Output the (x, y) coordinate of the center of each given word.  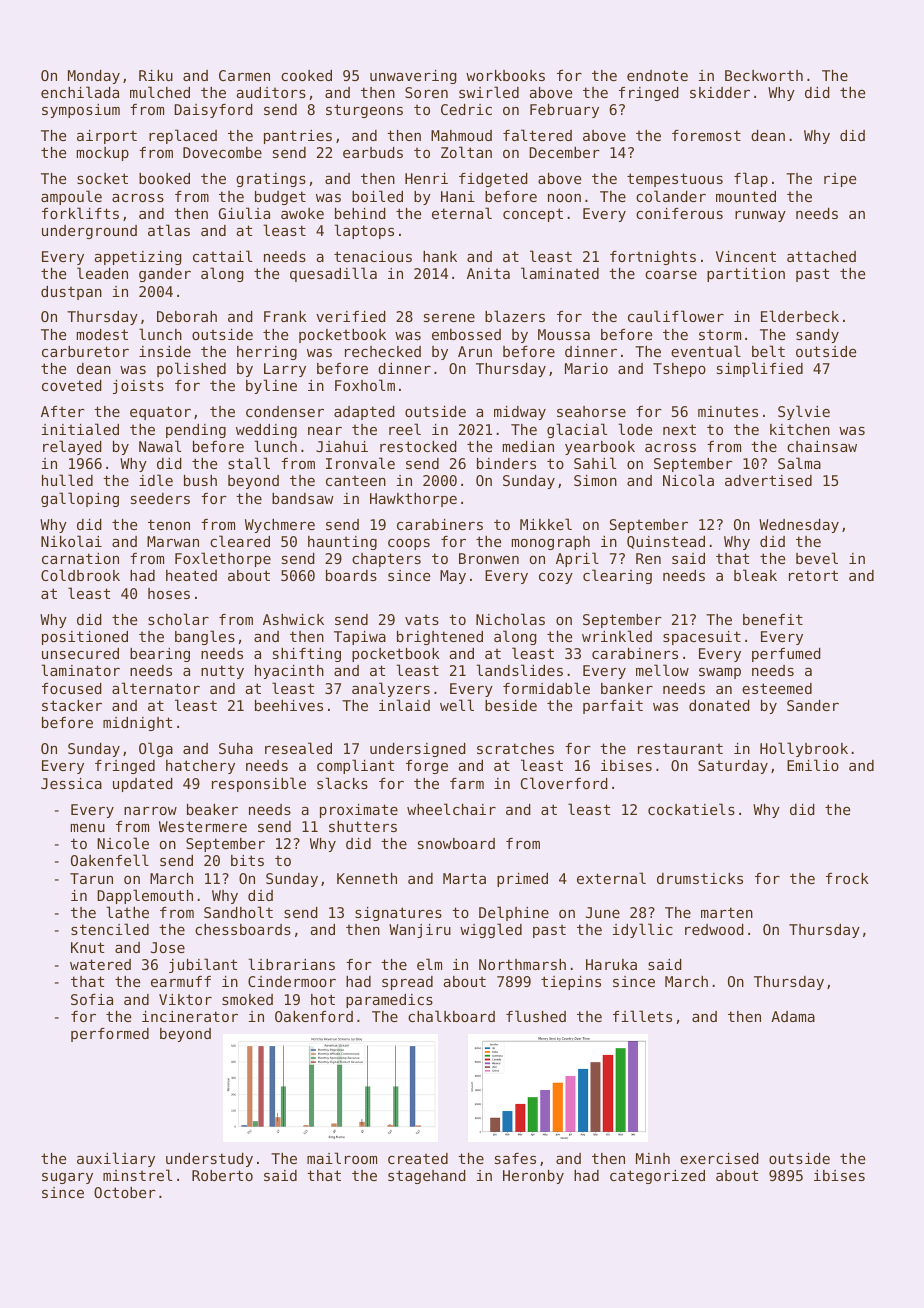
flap (751, 179)
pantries (298, 137)
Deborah (187, 316)
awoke (302, 213)
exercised (719, 1158)
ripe (840, 180)
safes (515, 1158)
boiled (377, 196)
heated (191, 575)
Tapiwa (360, 638)
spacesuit (702, 638)
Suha (236, 748)
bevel (817, 558)
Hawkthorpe (413, 500)
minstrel (137, 1175)
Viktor (185, 999)
